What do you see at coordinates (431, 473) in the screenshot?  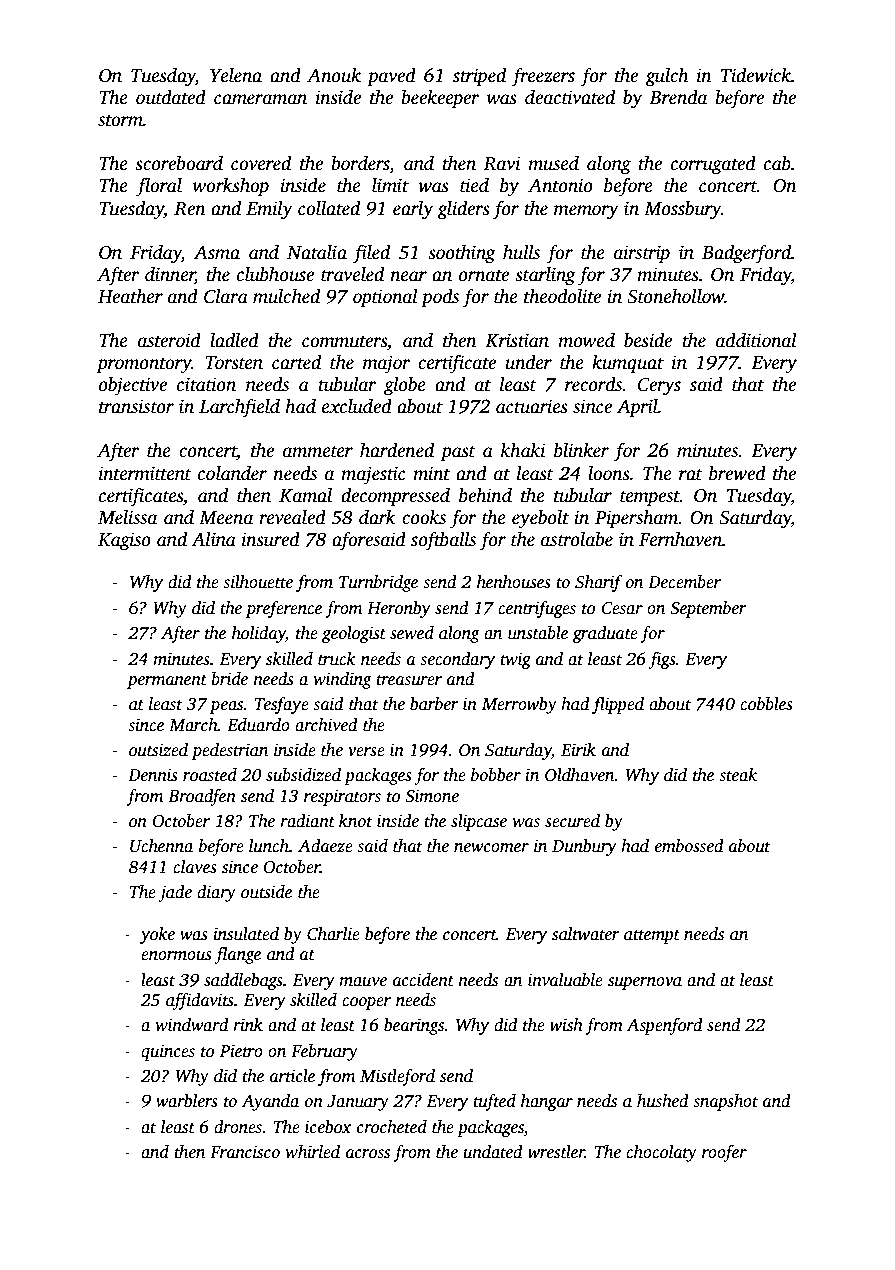 I see `mint` at bounding box center [431, 473].
